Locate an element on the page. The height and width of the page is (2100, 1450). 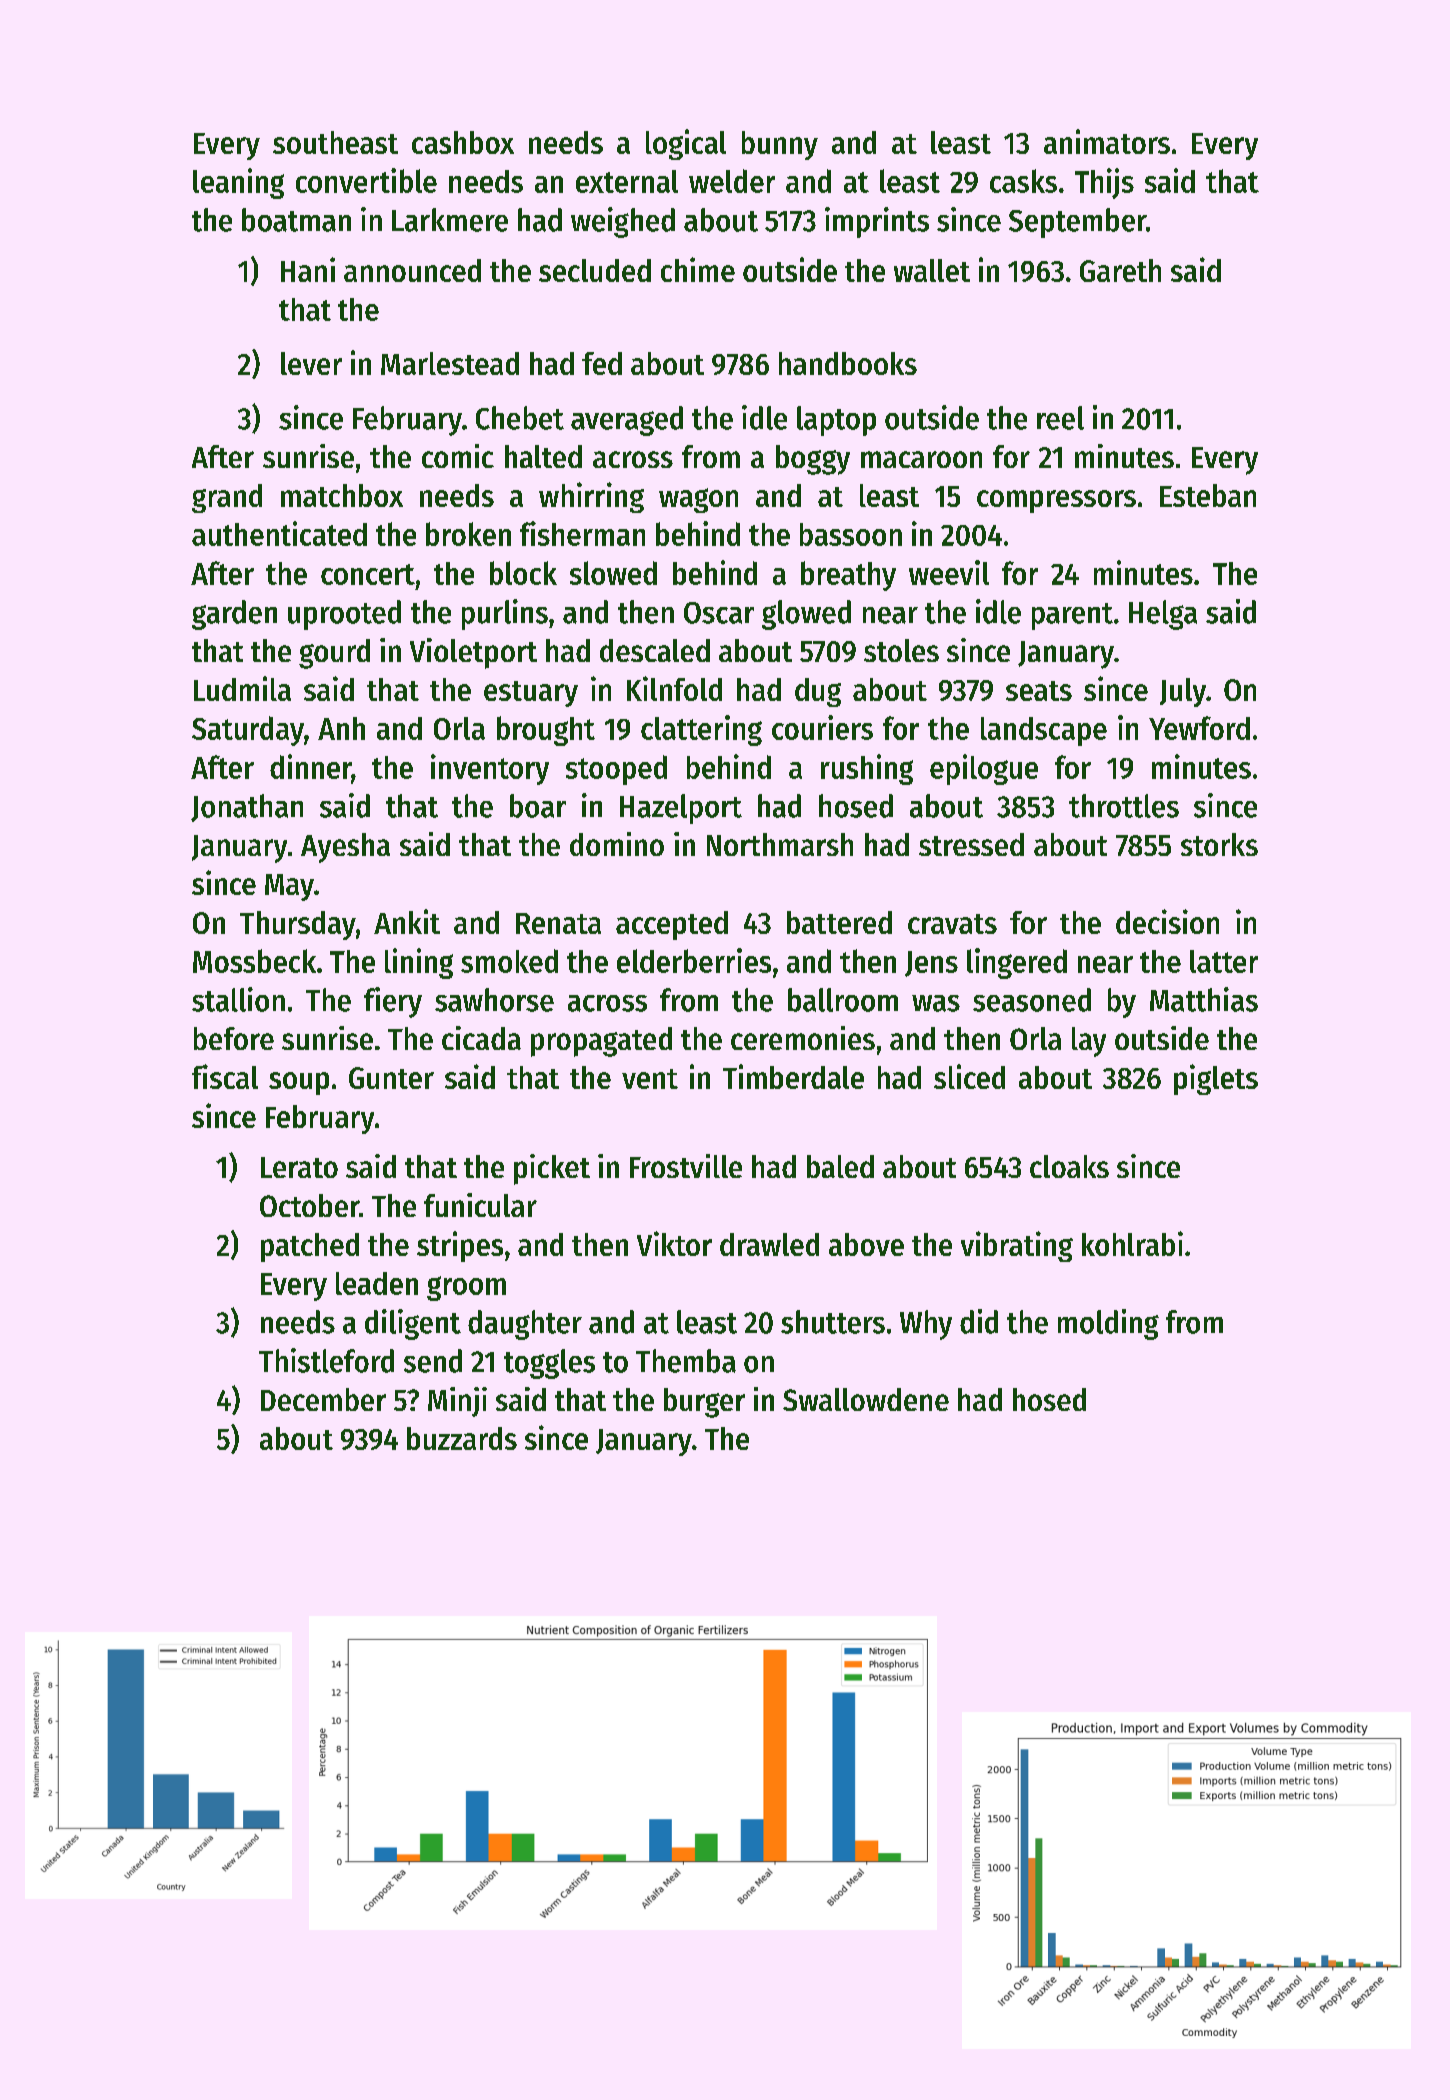
funicular is located at coordinates (480, 1205).
